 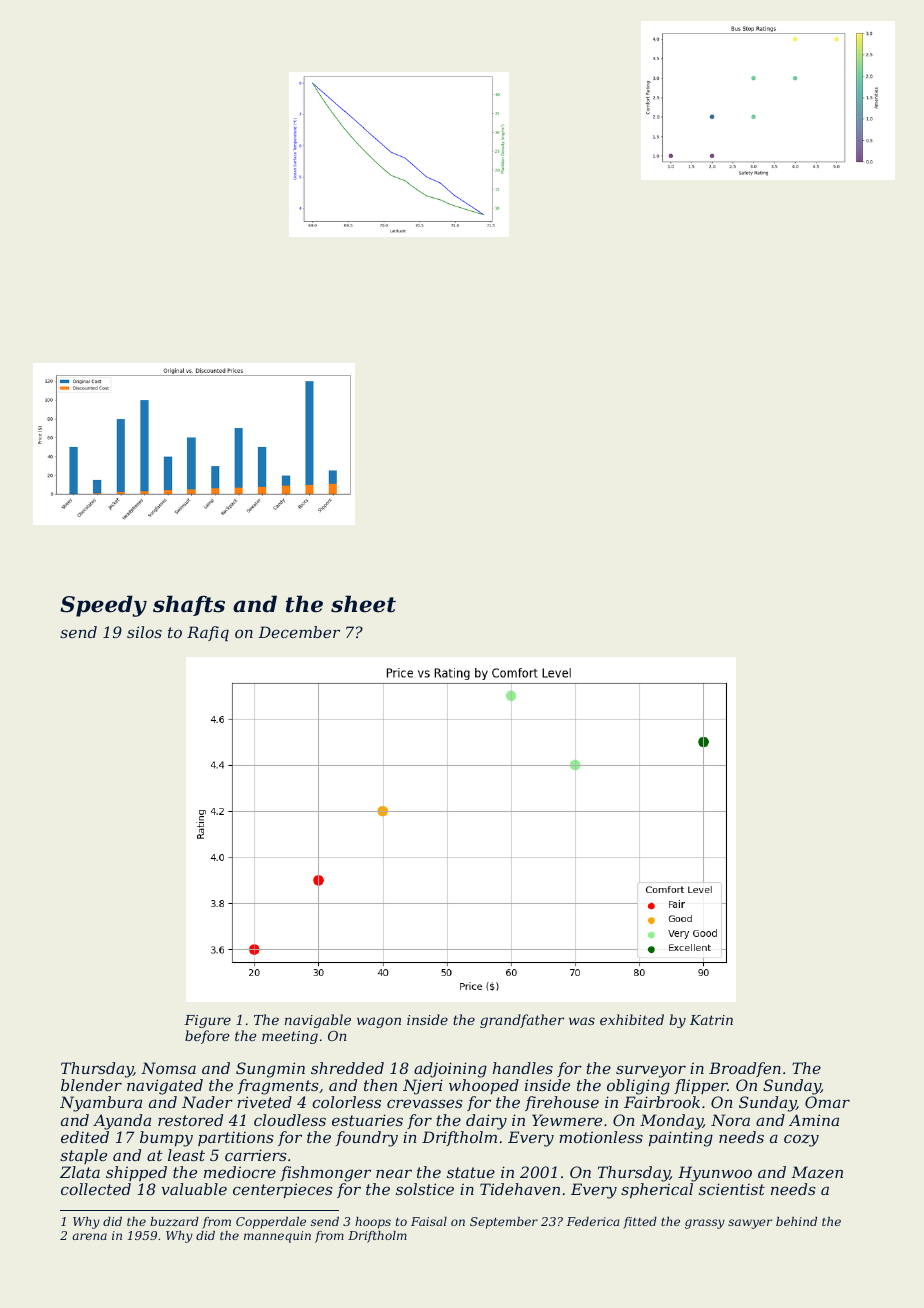 What do you see at coordinates (208, 633) in the document?
I see `Rafiq` at bounding box center [208, 633].
